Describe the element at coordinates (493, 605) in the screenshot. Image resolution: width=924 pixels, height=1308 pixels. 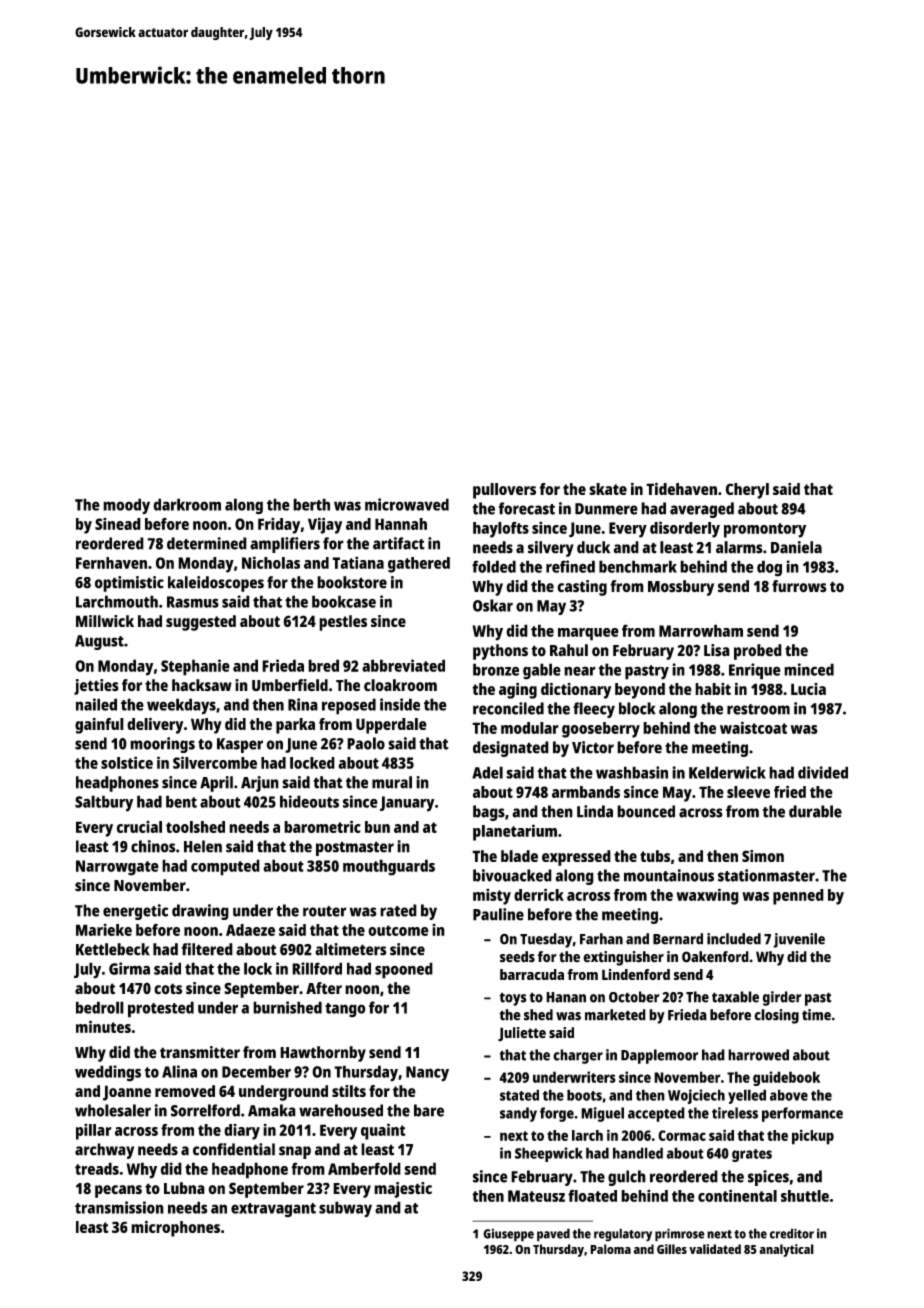
I see `Oskar` at that location.
